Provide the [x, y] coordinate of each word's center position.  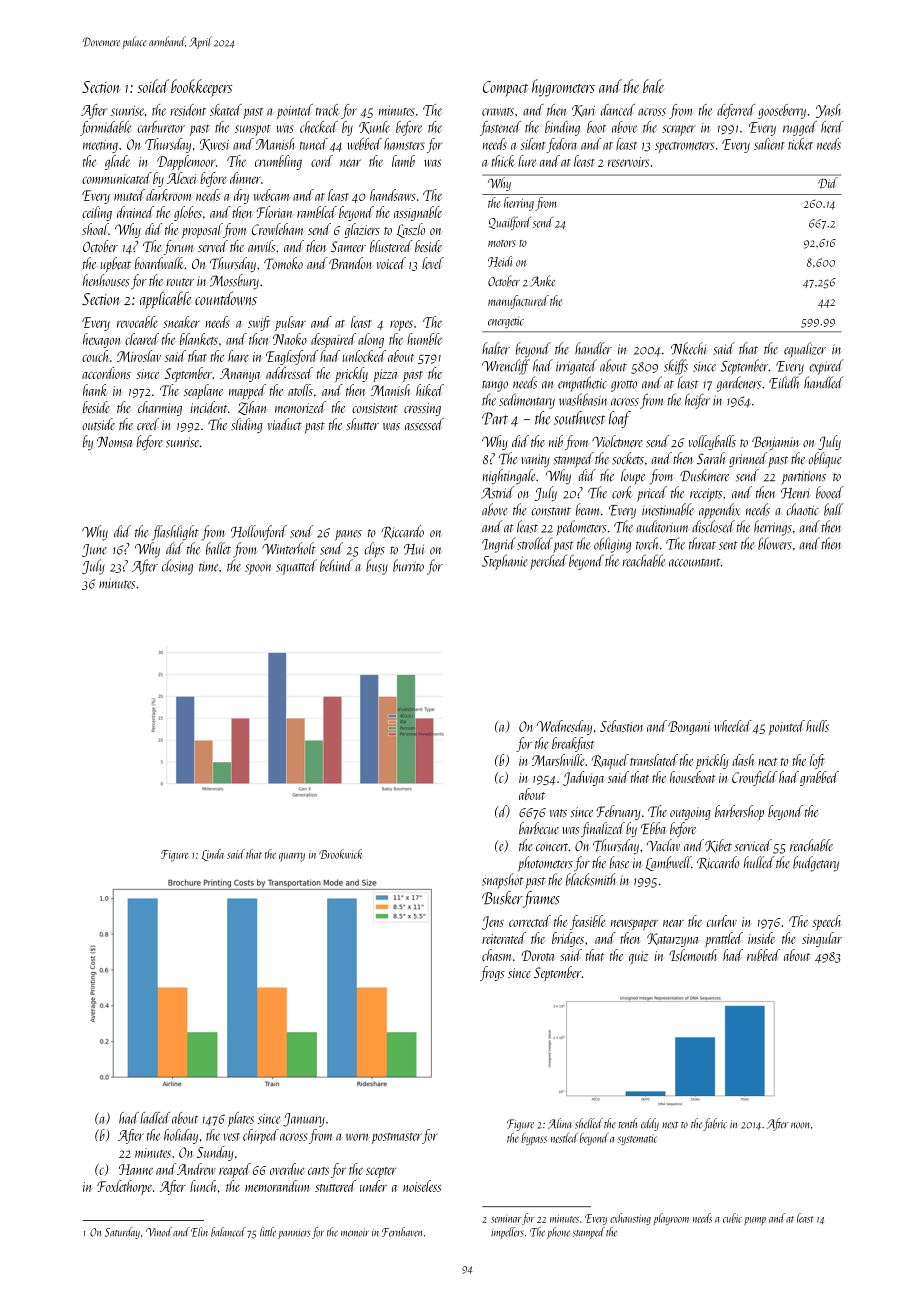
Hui [414, 549]
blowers [775, 543]
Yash [828, 111]
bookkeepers [201, 88]
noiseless [422, 1186]
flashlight [175, 533]
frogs [492, 973]
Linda [212, 855]
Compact [505, 89]
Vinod [159, 1232]
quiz [638, 958]
